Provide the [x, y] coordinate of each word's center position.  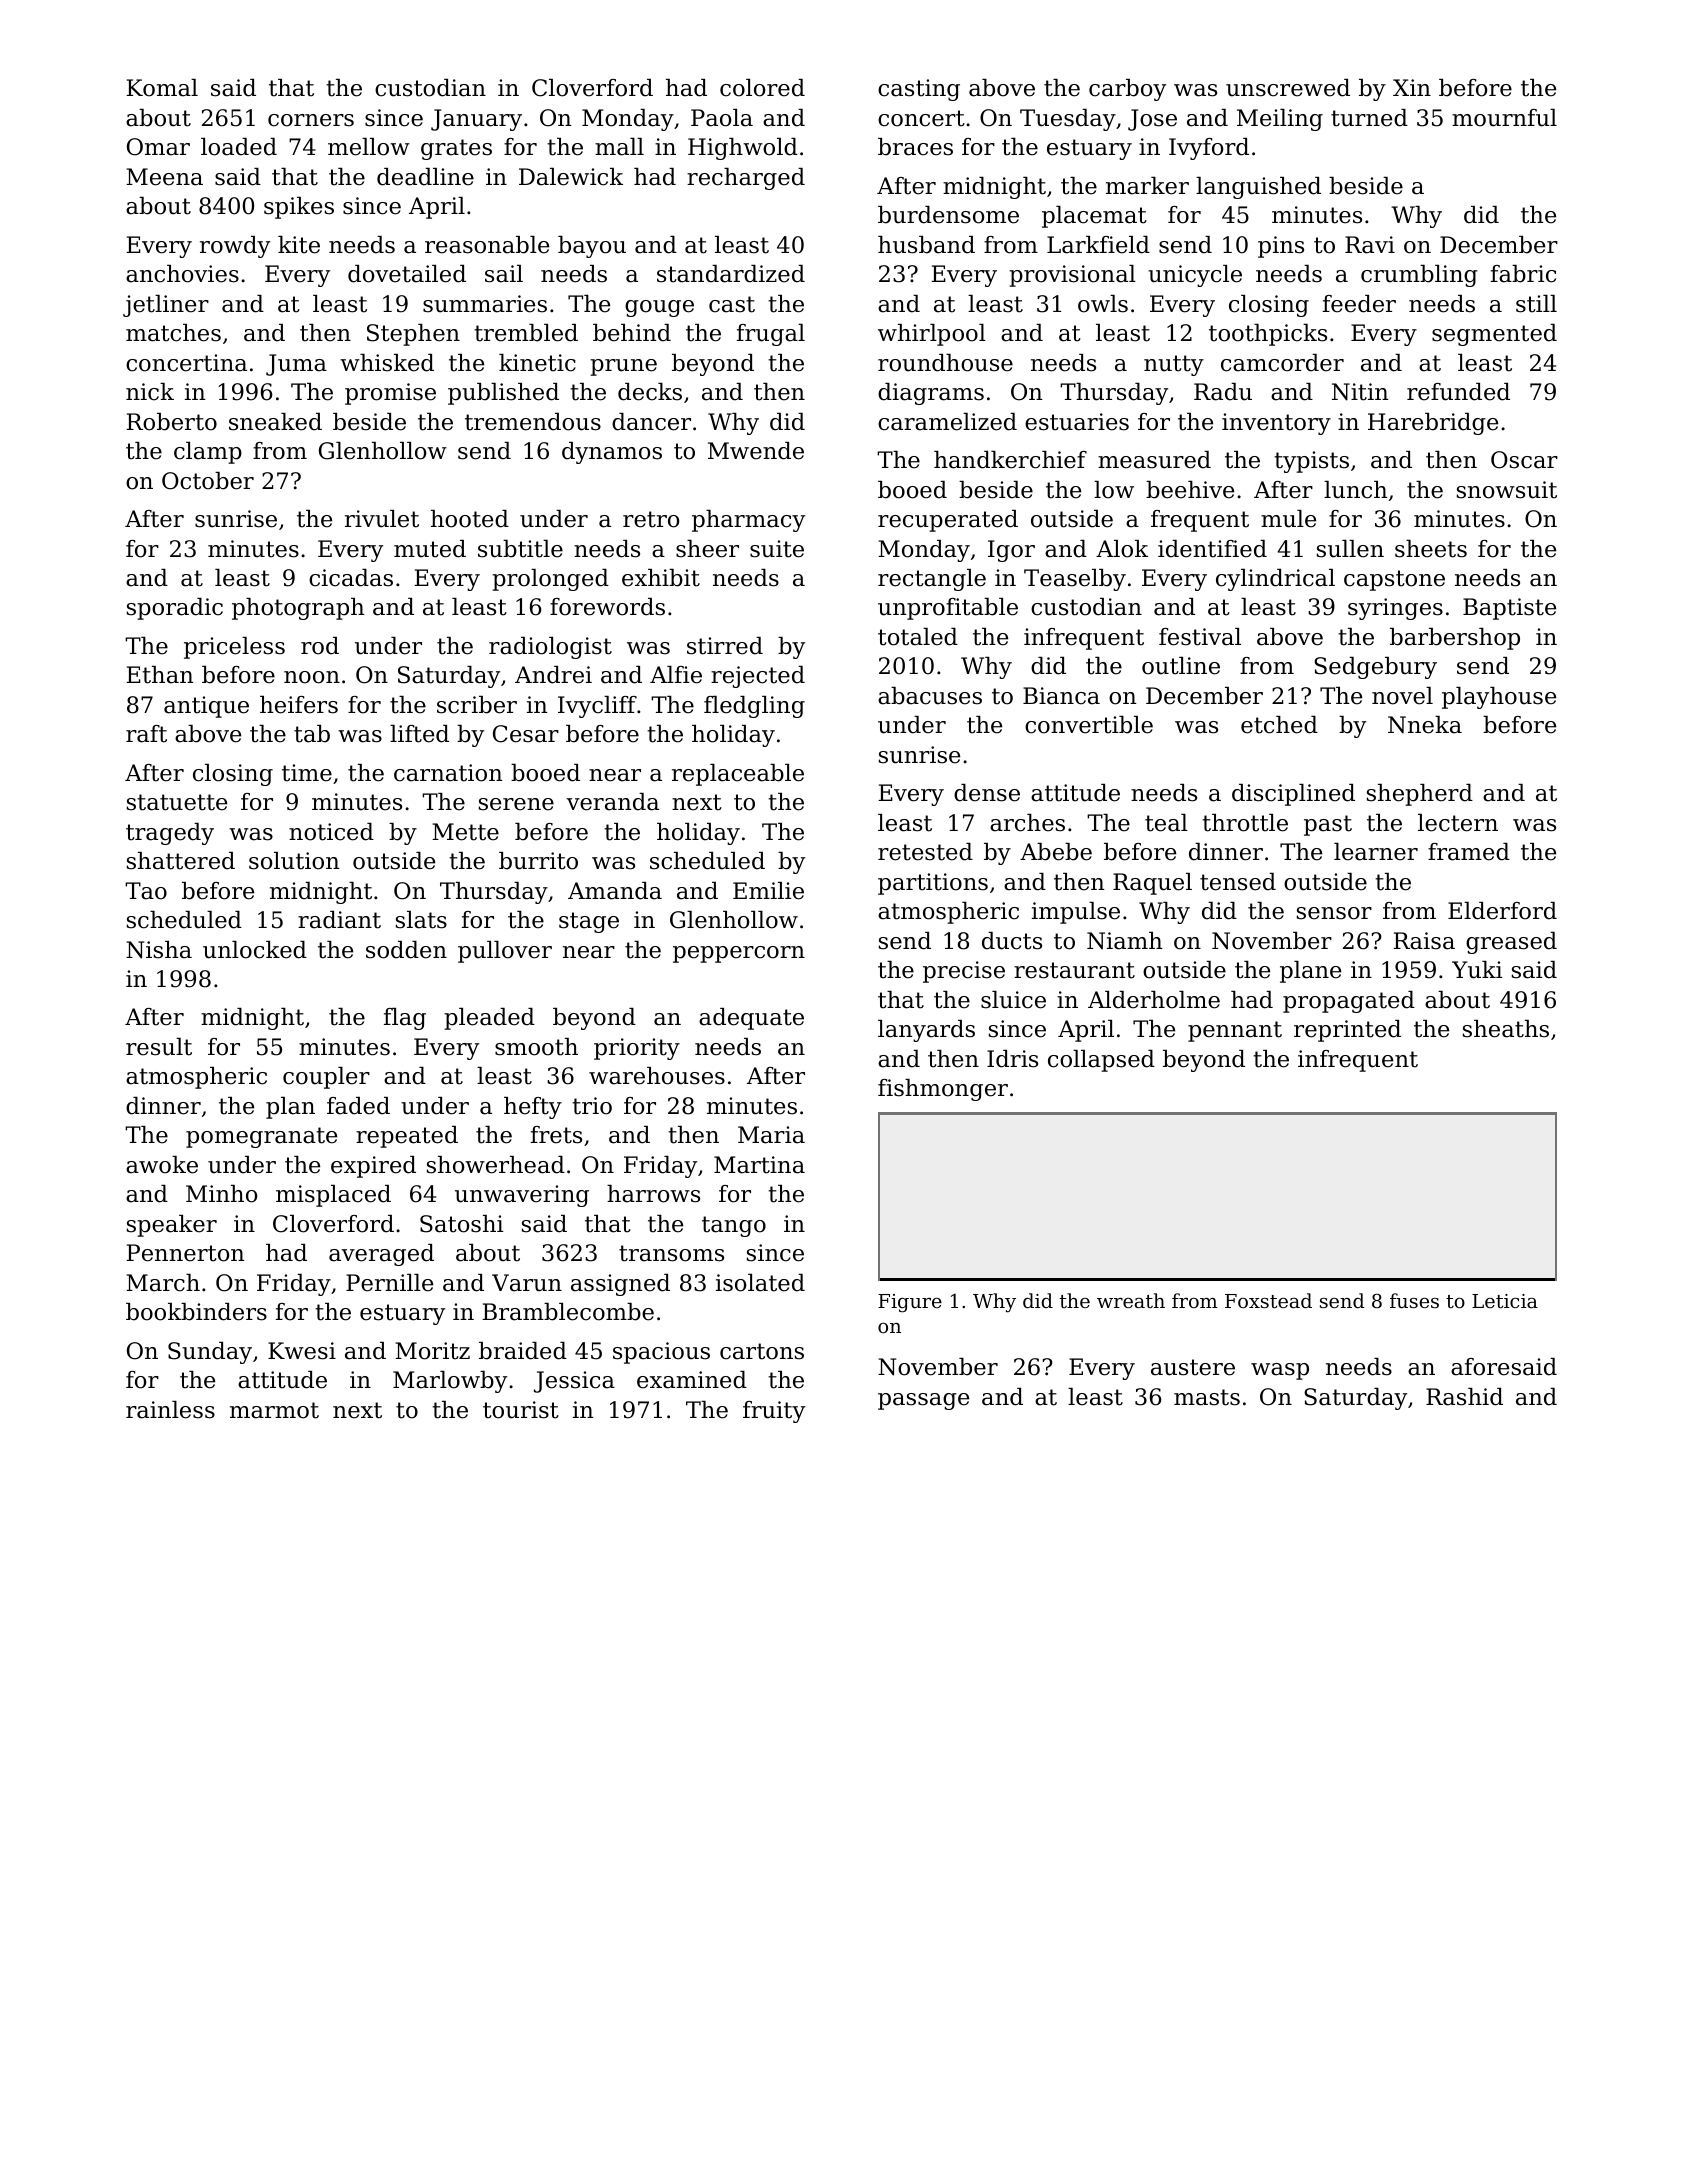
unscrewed [1288, 88]
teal [1166, 823]
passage [923, 1401]
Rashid [1464, 1397]
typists [1311, 462]
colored [762, 88]
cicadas [351, 578]
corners [311, 120]
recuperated [948, 521]
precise [964, 972]
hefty [533, 1108]
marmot [274, 1410]
